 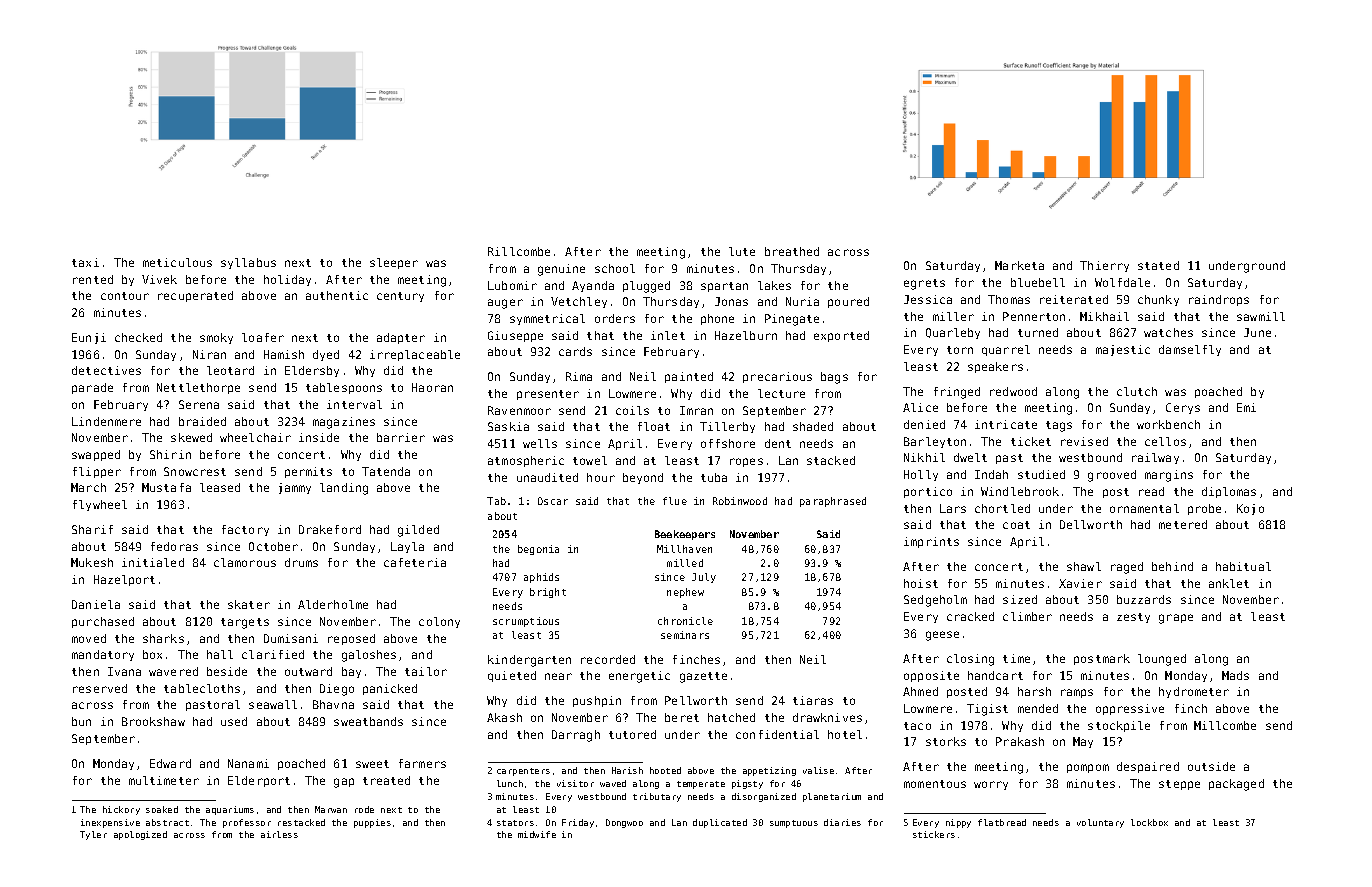 I want to click on sleeper, so click(x=394, y=263).
